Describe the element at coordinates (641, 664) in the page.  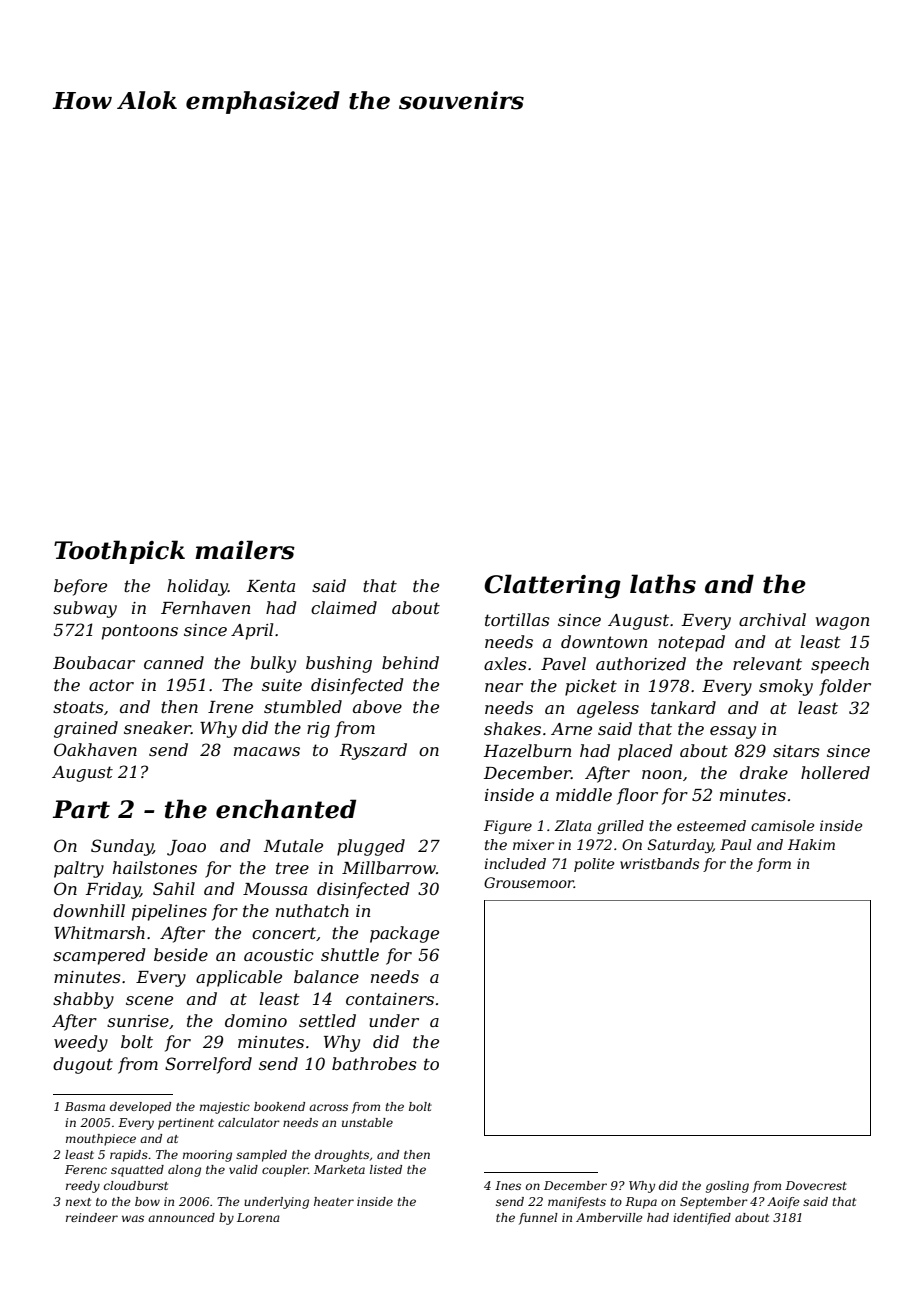
I see `authorized` at that location.
